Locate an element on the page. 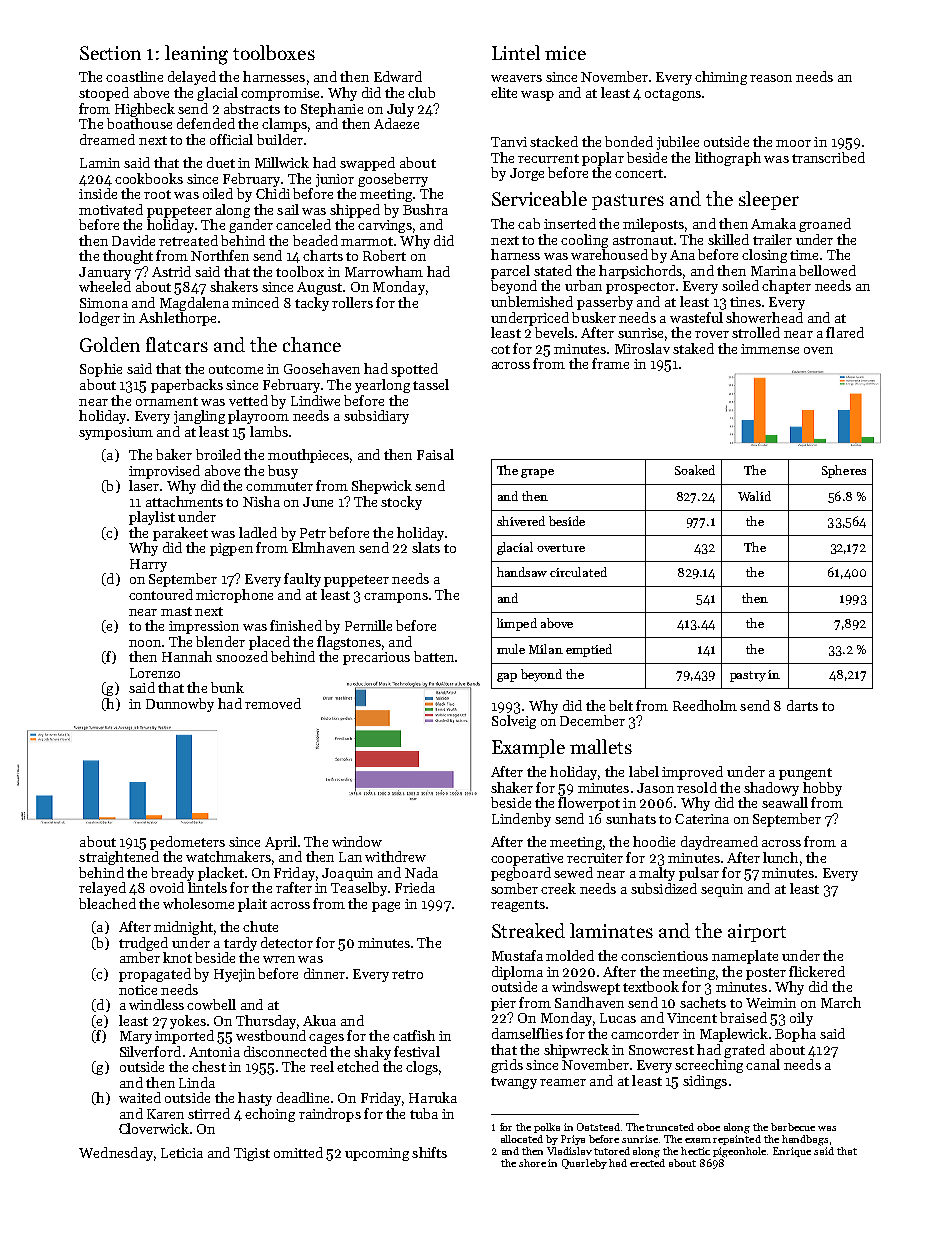 The width and height of the page is (952, 1233). reason is located at coordinates (771, 78).
